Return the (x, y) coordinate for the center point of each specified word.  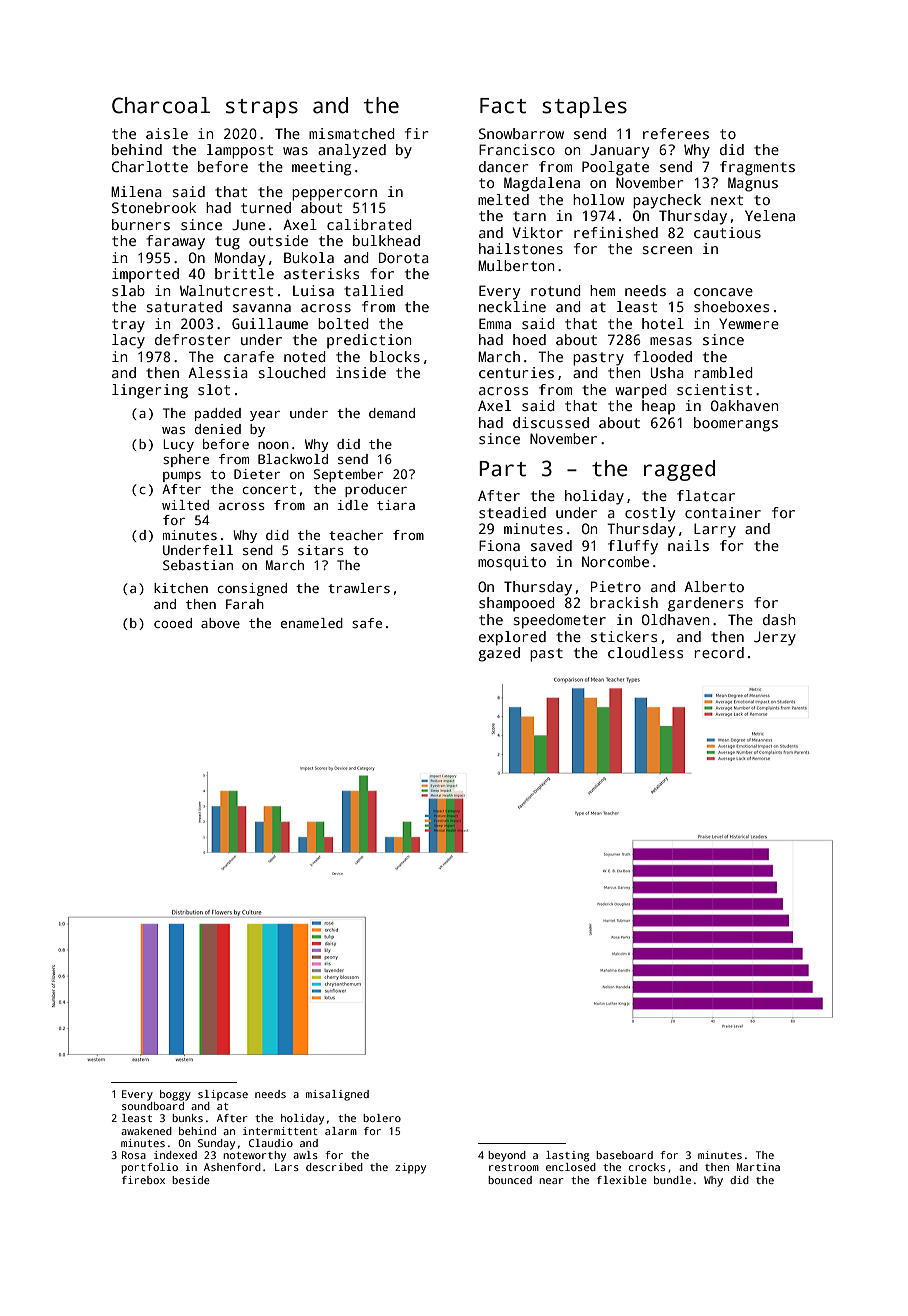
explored (512, 638)
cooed (173, 623)
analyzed (352, 151)
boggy (175, 1095)
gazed (499, 654)
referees (676, 133)
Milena (136, 191)
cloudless (645, 652)
